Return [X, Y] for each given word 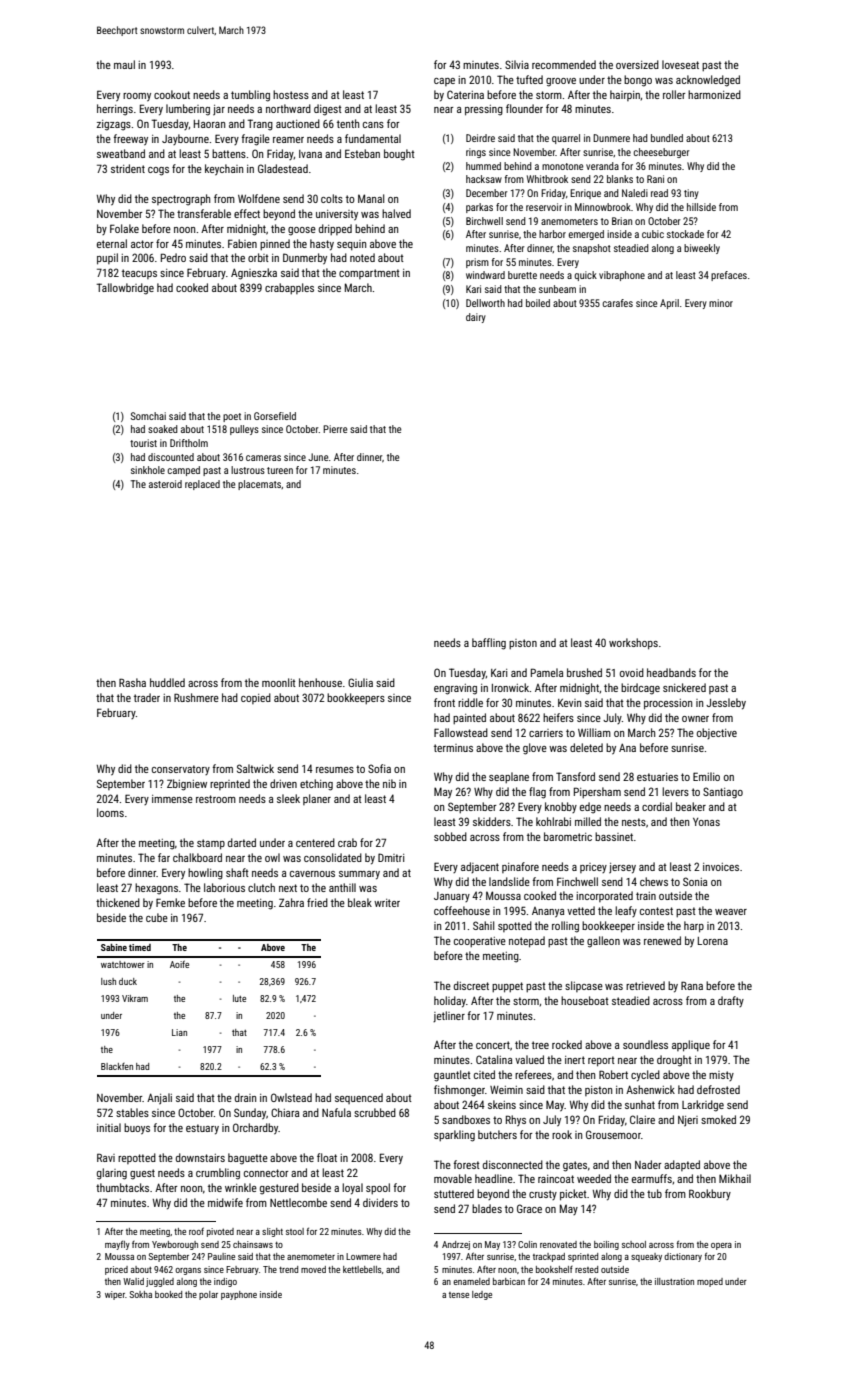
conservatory [181, 770]
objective [717, 733]
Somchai [148, 416]
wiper [115, 1295]
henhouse [320, 682]
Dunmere [611, 138]
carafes [617, 303]
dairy [476, 318]
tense [459, 1295]
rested [586, 1269]
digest [328, 110]
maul [124, 64]
